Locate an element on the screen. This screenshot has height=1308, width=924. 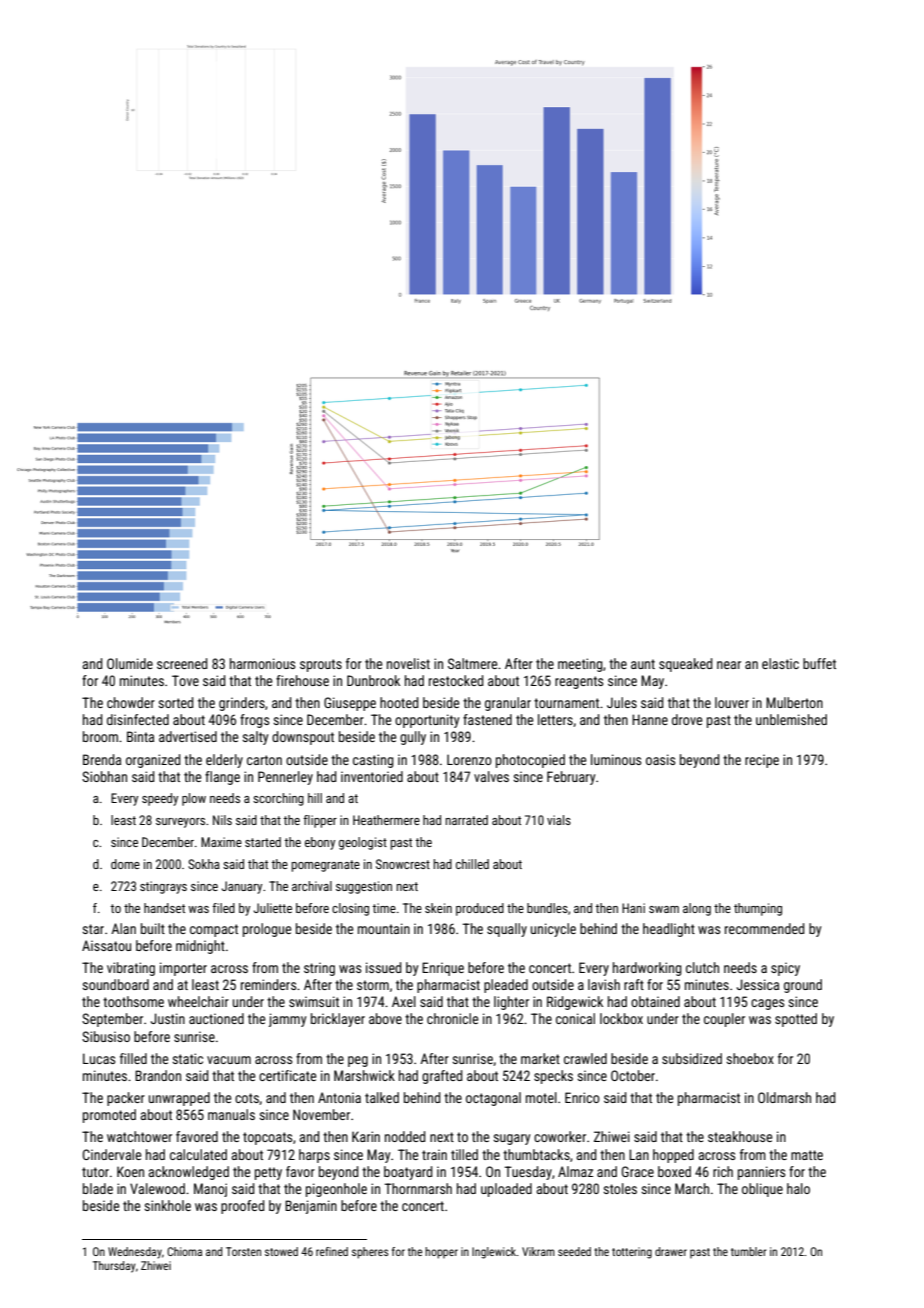
talked is located at coordinates (382, 1097).
